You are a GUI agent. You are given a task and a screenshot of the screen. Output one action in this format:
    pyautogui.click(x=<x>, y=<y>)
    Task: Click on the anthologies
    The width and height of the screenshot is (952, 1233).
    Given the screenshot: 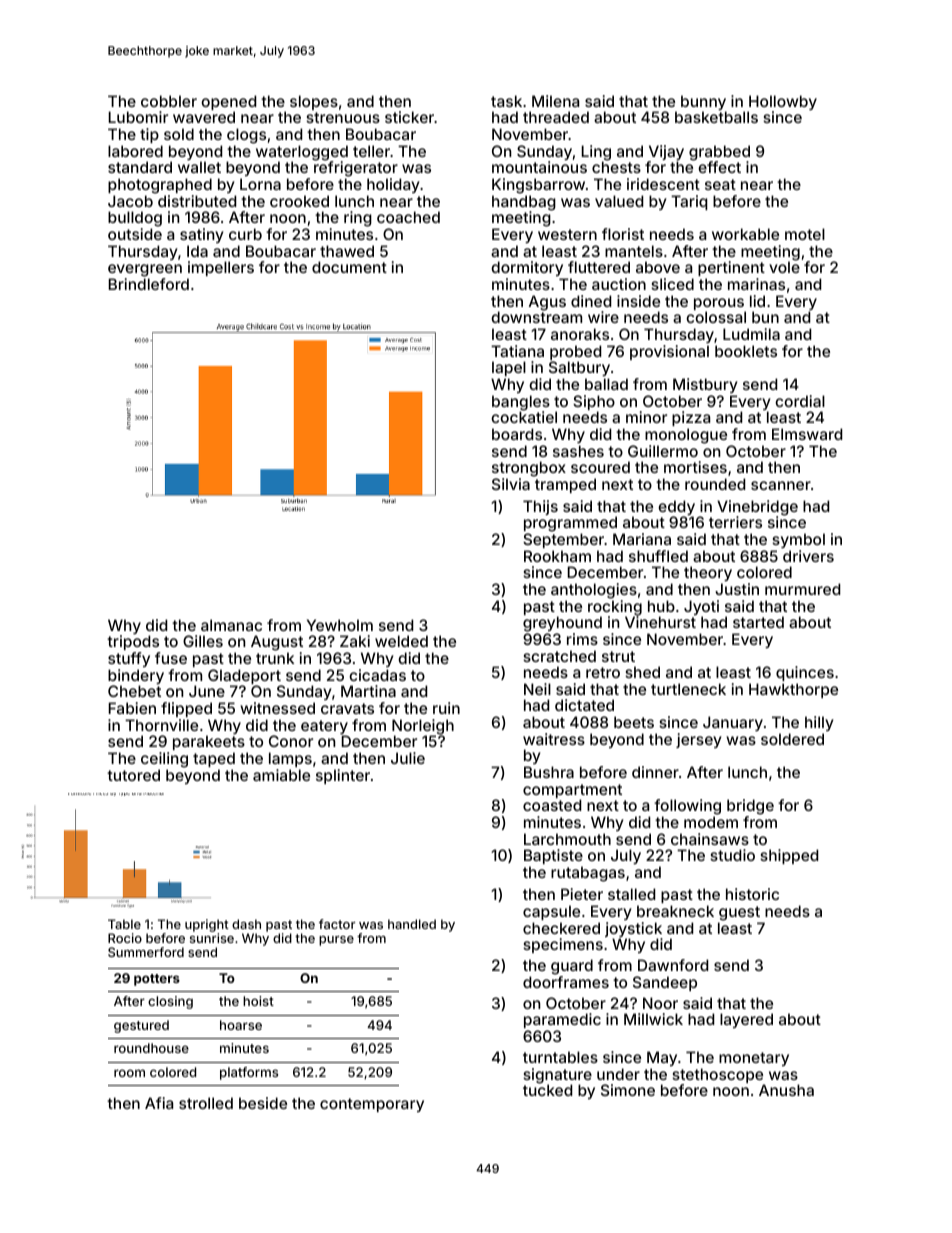 What is the action you would take?
    pyautogui.click(x=594, y=591)
